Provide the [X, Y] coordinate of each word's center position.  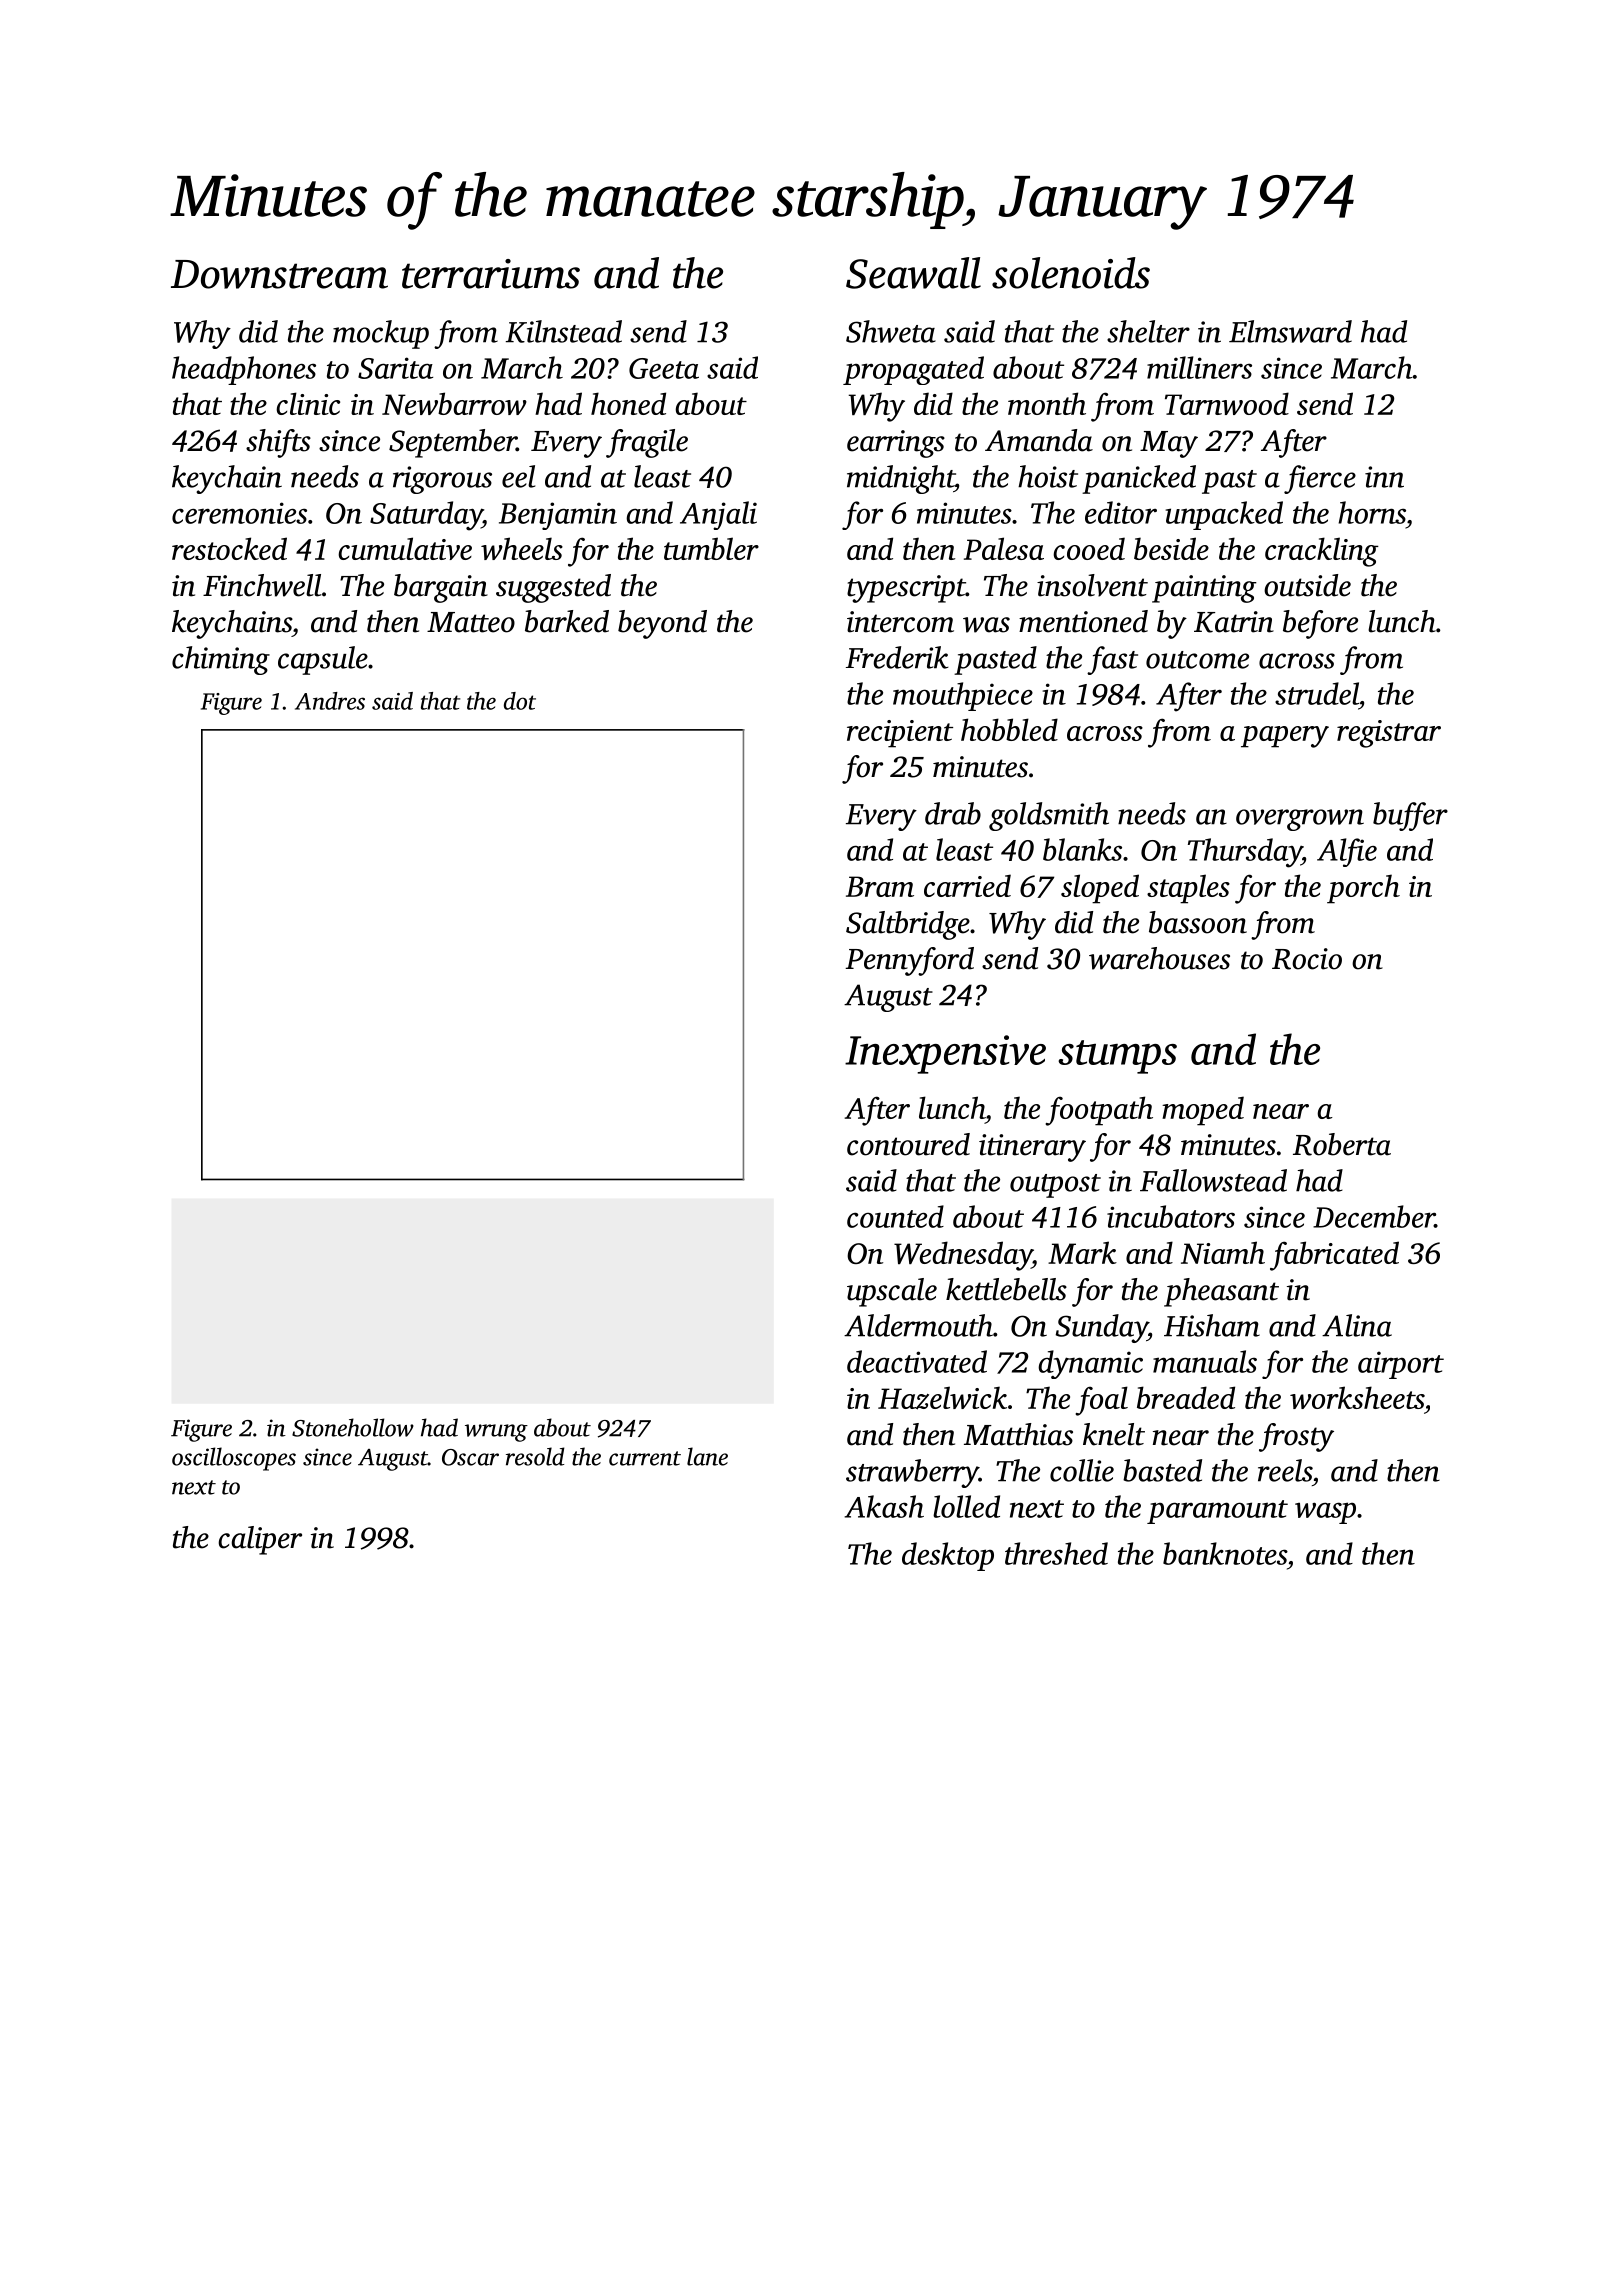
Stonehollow [353, 1427]
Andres [330, 701]
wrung [496, 1433]
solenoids [1071, 273]
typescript [906, 589]
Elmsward [1290, 331]
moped [1203, 1111]
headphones [244, 370]
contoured [908, 1144]
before [1320, 624]
